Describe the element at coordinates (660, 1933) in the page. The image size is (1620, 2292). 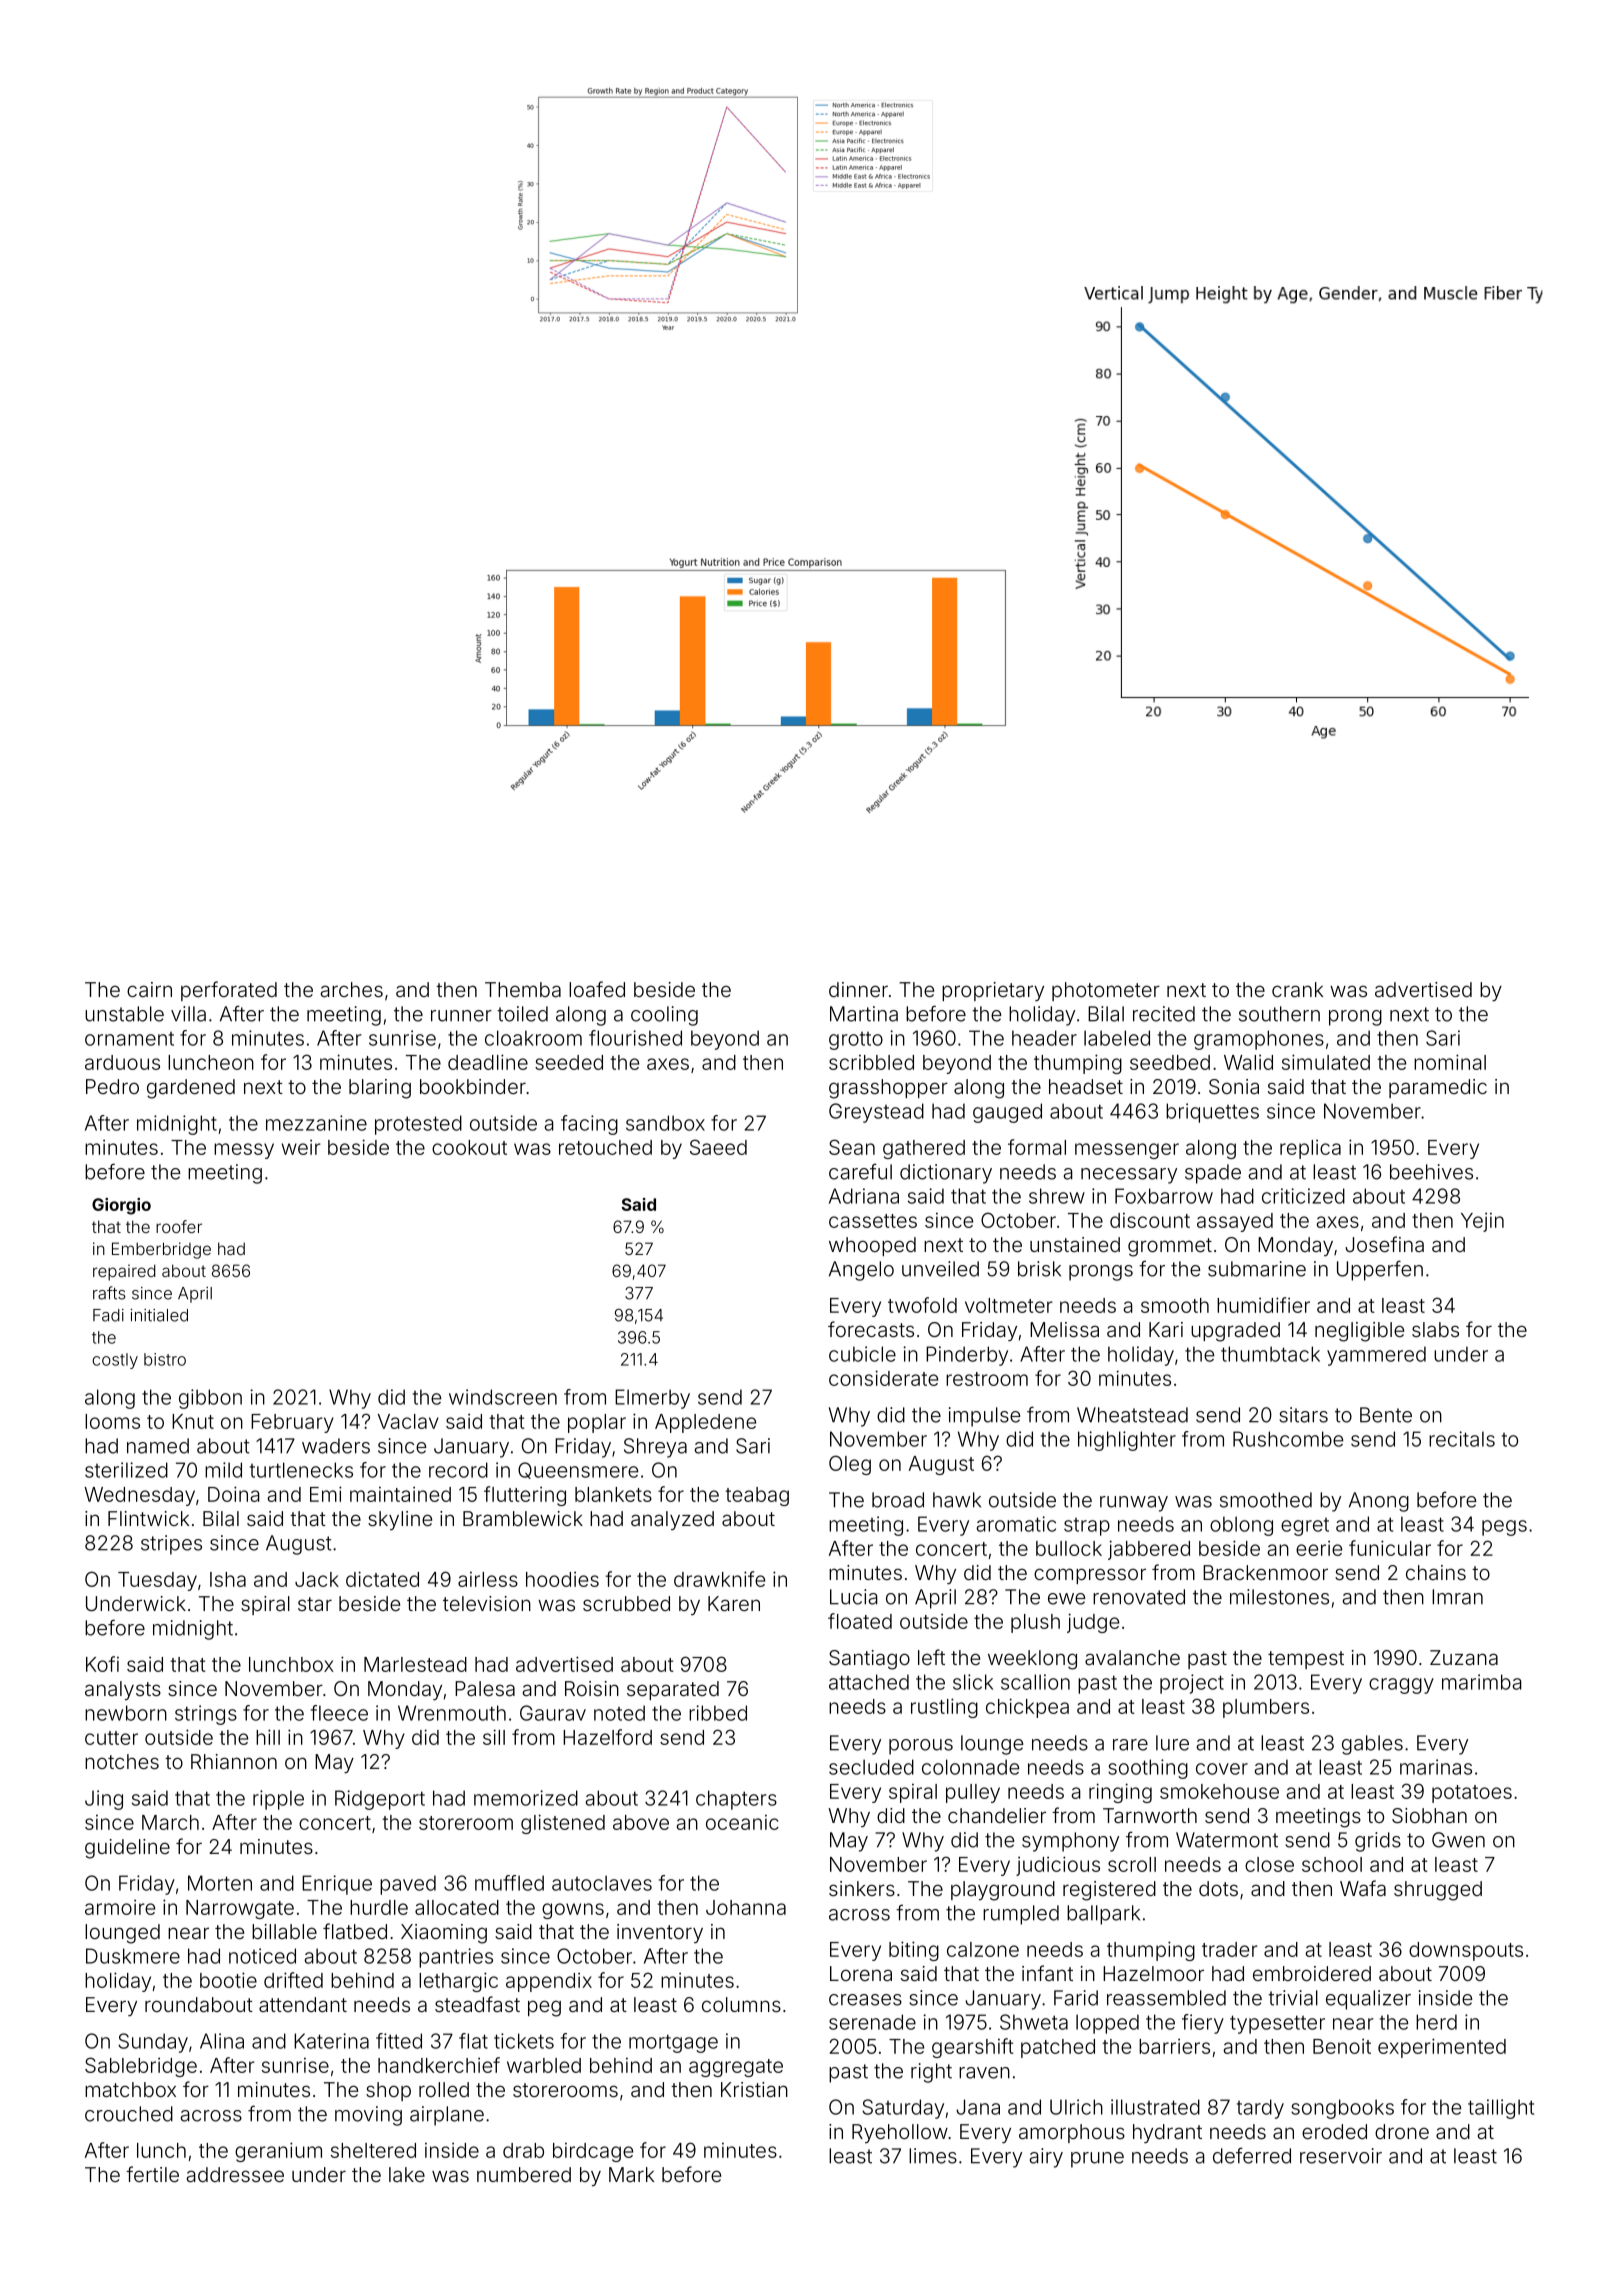
I see `inventory` at that location.
